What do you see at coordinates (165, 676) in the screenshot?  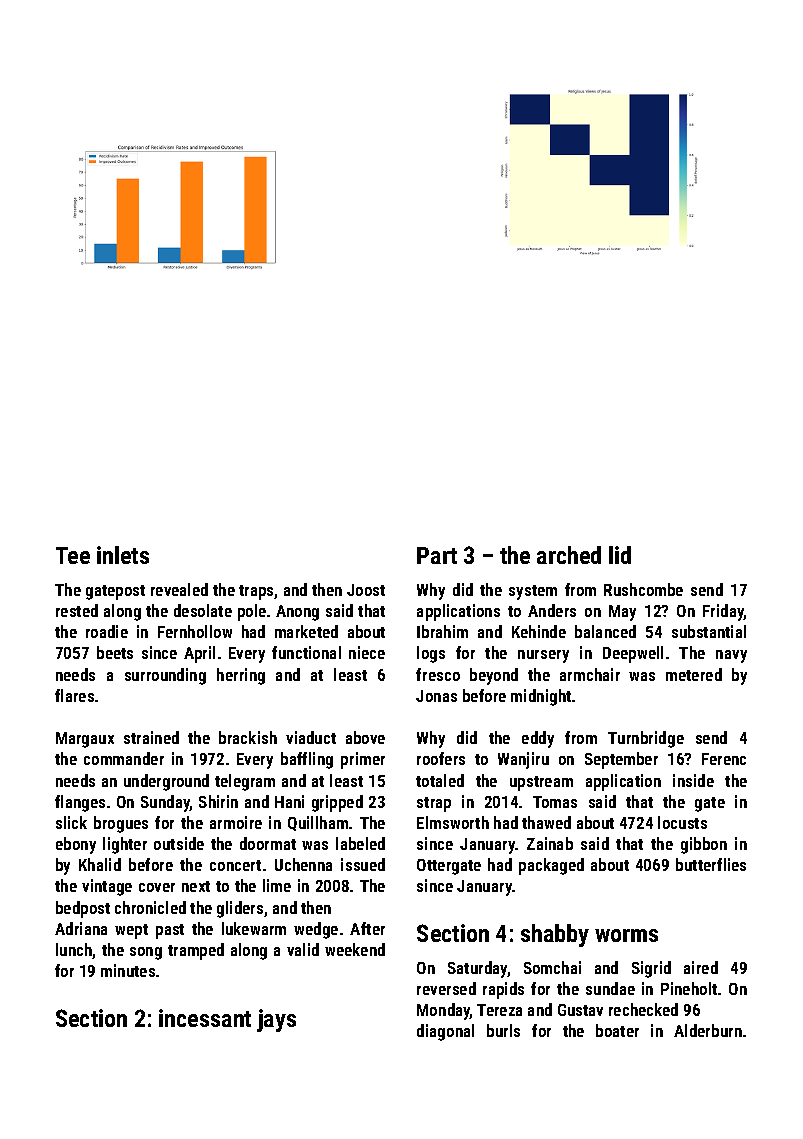 I see `surrounding` at bounding box center [165, 676].
